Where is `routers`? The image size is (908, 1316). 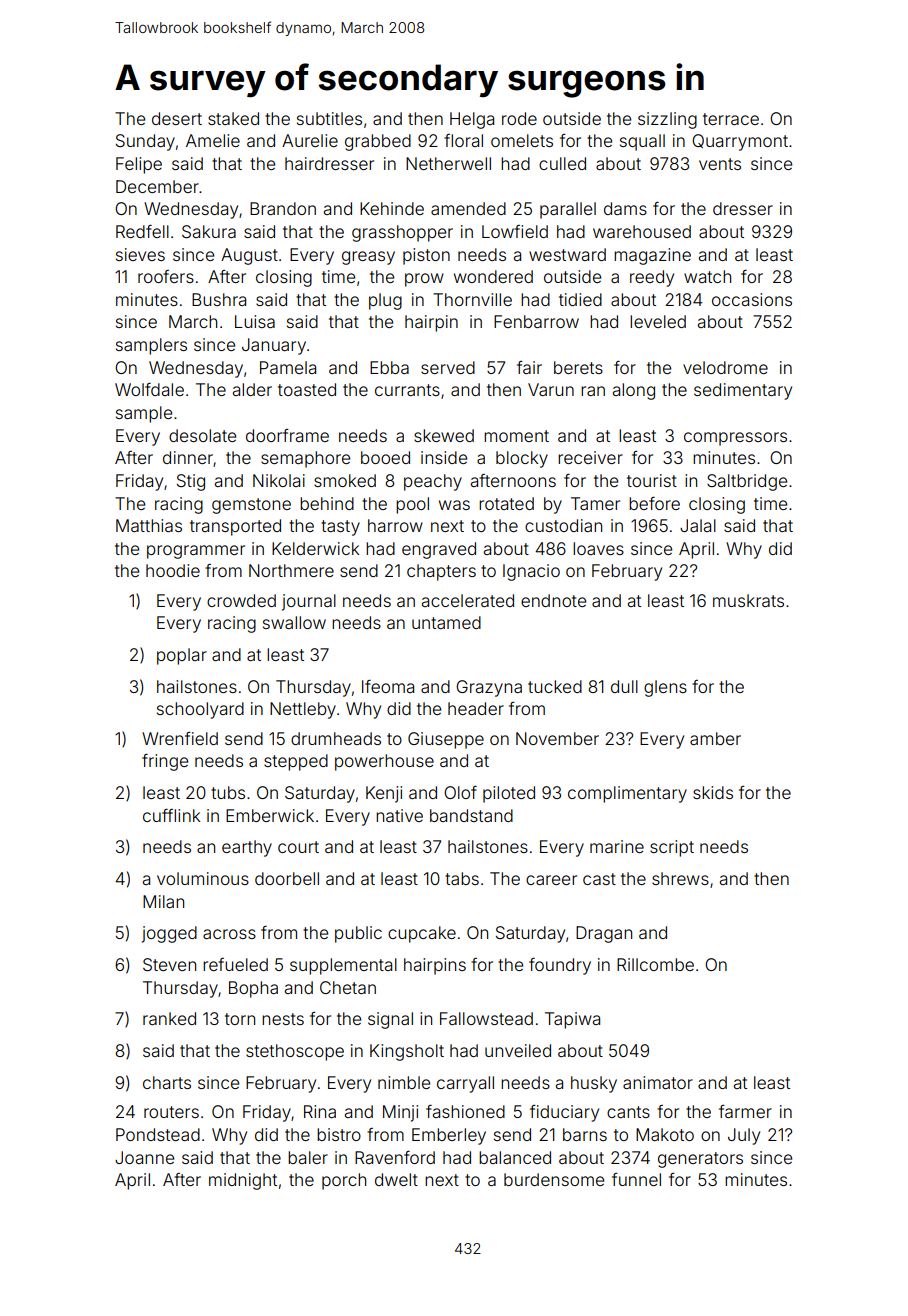 routers is located at coordinates (171, 1112).
